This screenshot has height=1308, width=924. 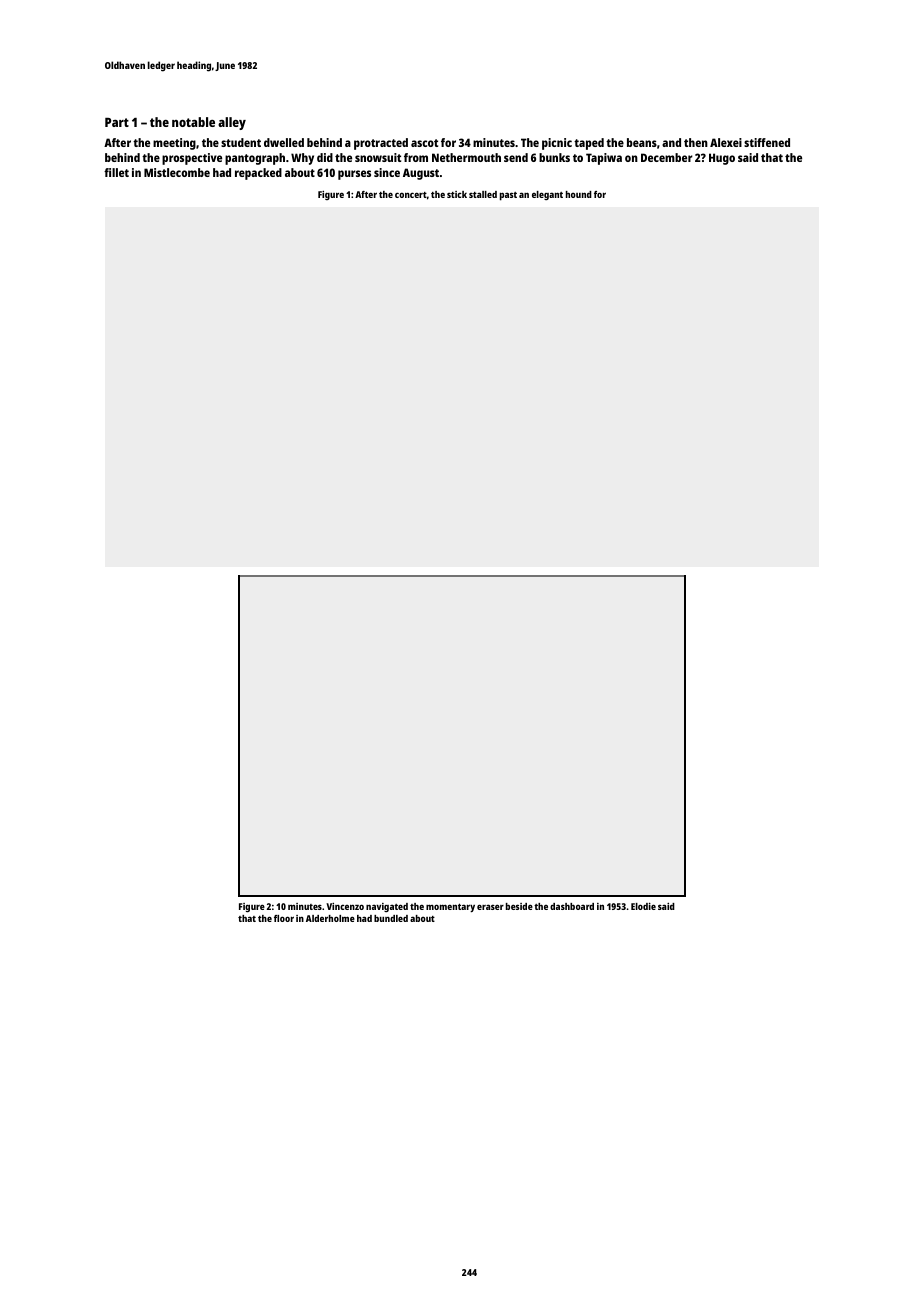 I want to click on Vincenzo, so click(x=345, y=906).
